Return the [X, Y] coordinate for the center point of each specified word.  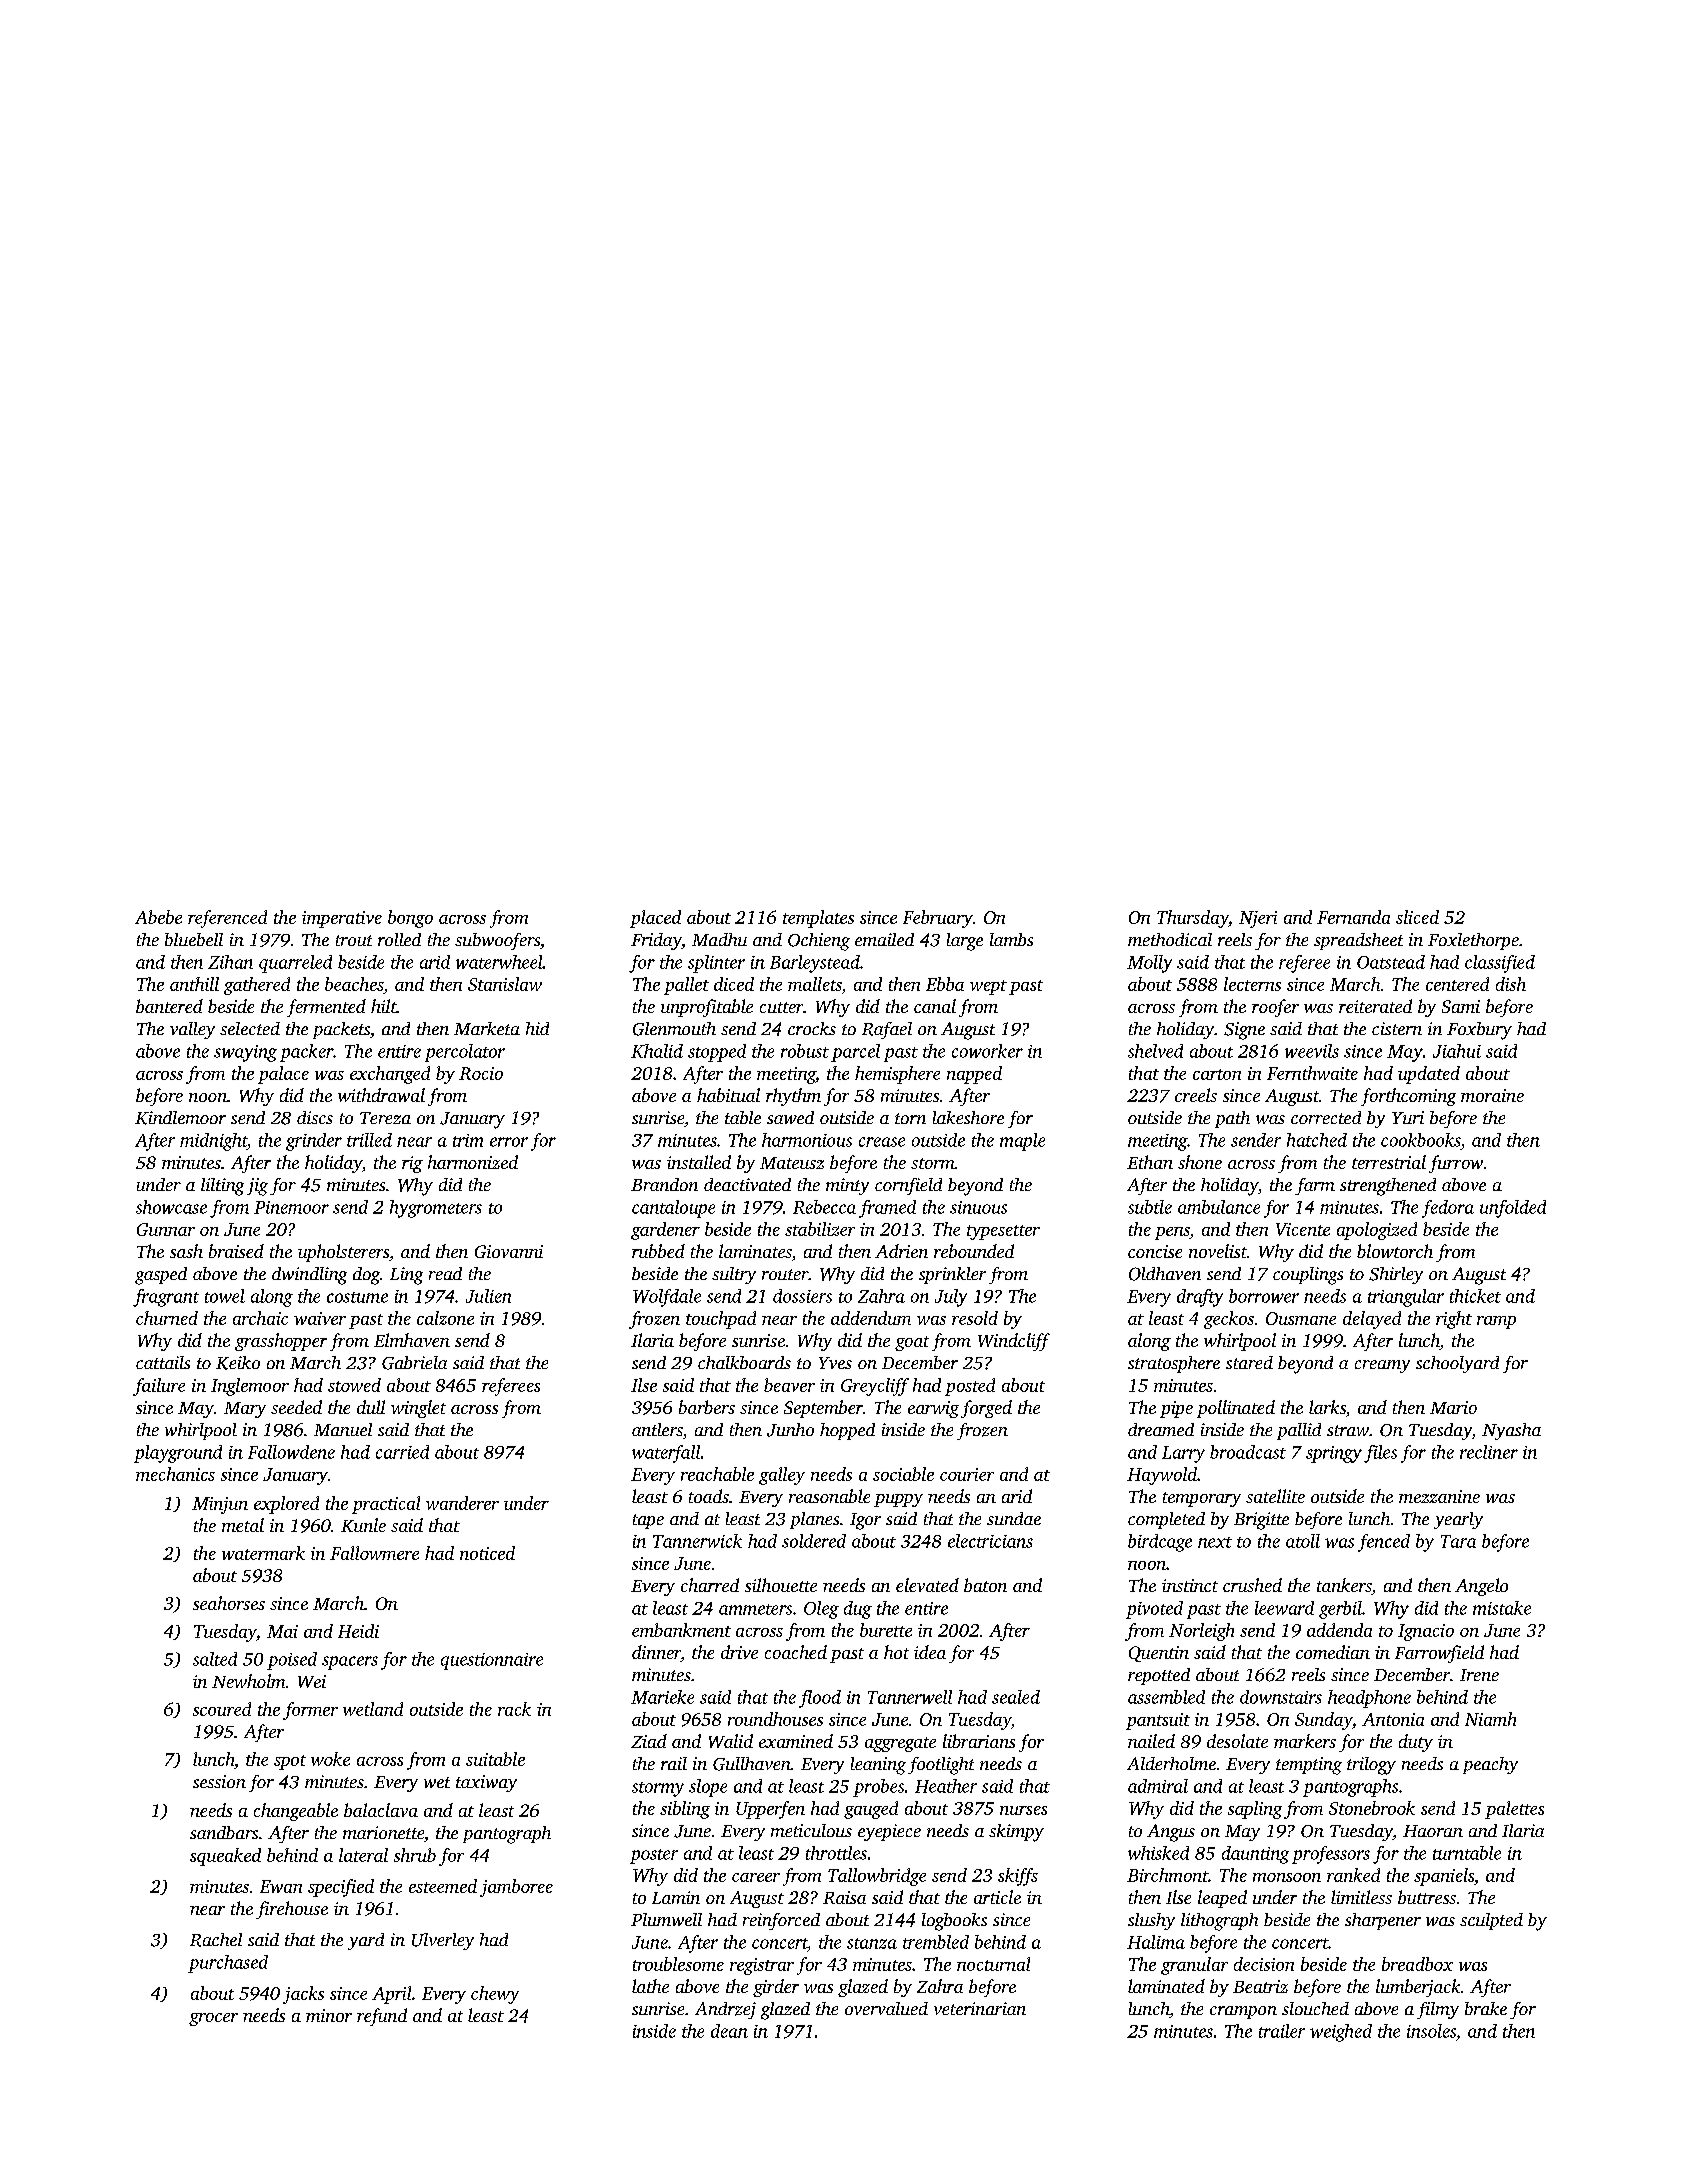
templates [818, 919]
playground [178, 1454]
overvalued [886, 2008]
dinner [656, 1653]
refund [382, 2017]
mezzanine [1439, 1496]
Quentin [1159, 1654]
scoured [222, 1709]
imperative [342, 919]
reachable [717, 1474]
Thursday [1193, 919]
